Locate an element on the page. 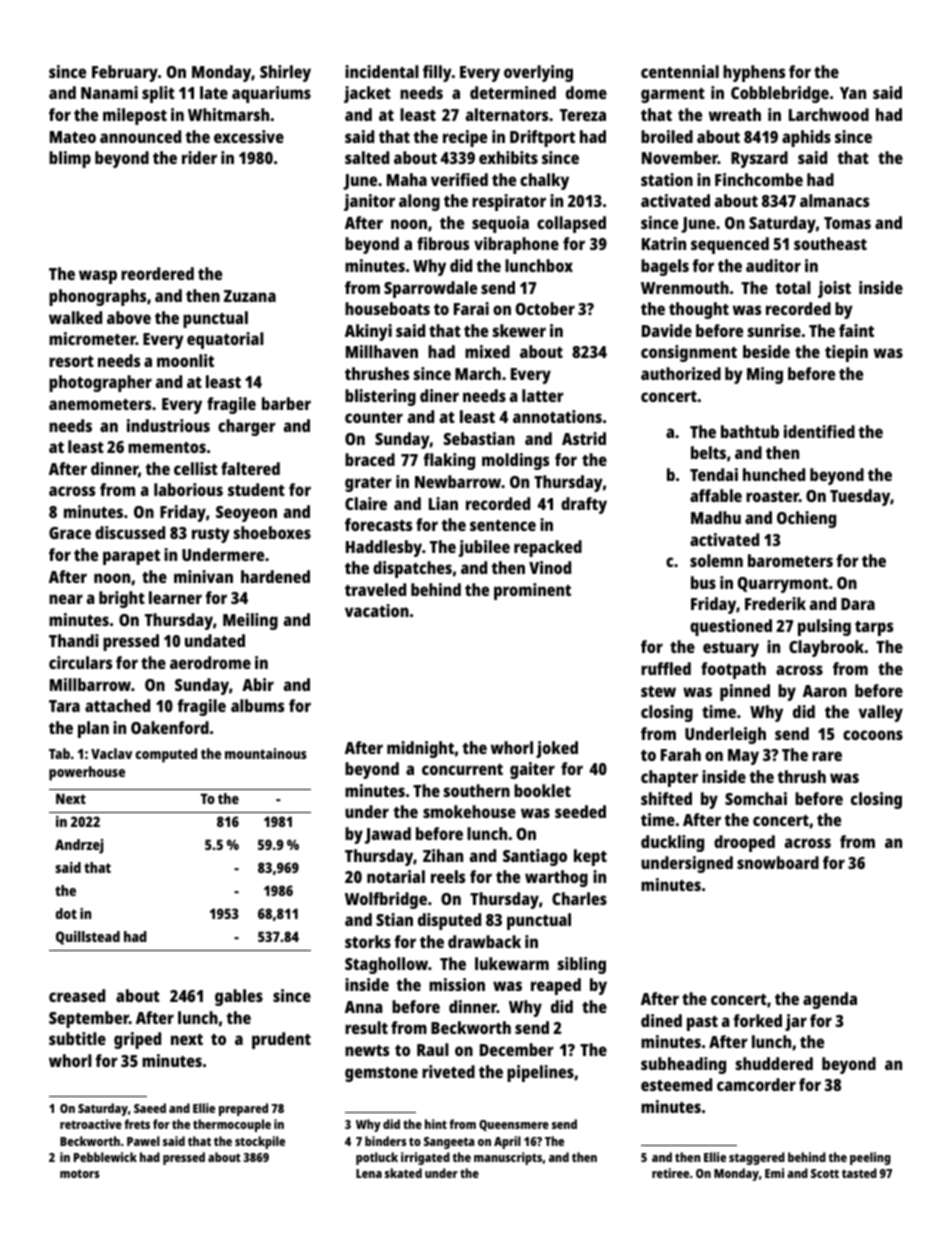 This image has width=952, height=1233. valley is located at coordinates (881, 713).
